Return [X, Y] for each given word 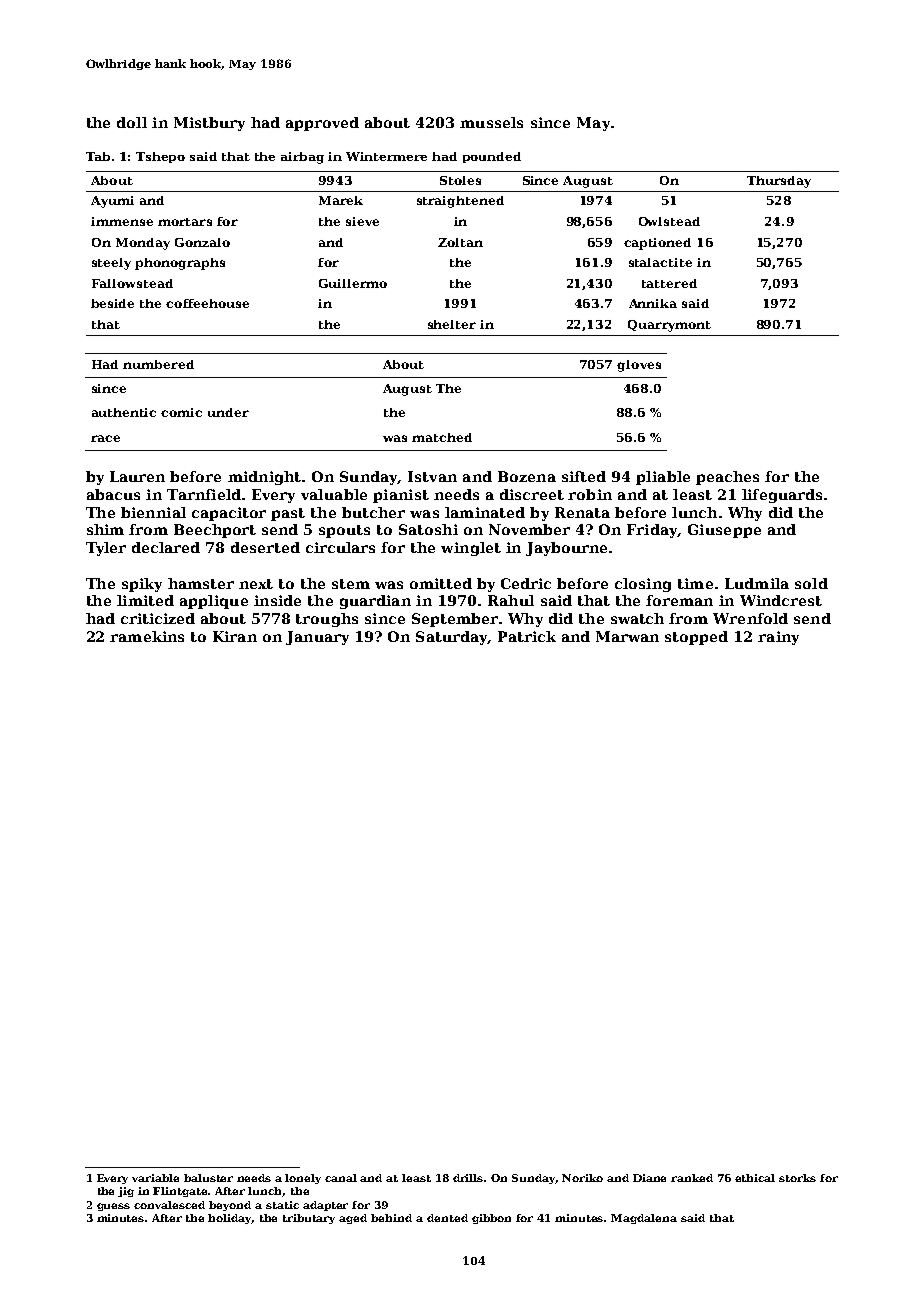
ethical [755, 1178]
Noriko [582, 1178]
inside [277, 600]
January [317, 638]
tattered [669, 283]
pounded [492, 157]
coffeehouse [207, 303]
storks [797, 1178]
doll [132, 122]
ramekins [147, 636]
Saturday [452, 638]
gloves [639, 366]
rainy [778, 638]
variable [155, 1178]
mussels [491, 122]
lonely [303, 1179]
